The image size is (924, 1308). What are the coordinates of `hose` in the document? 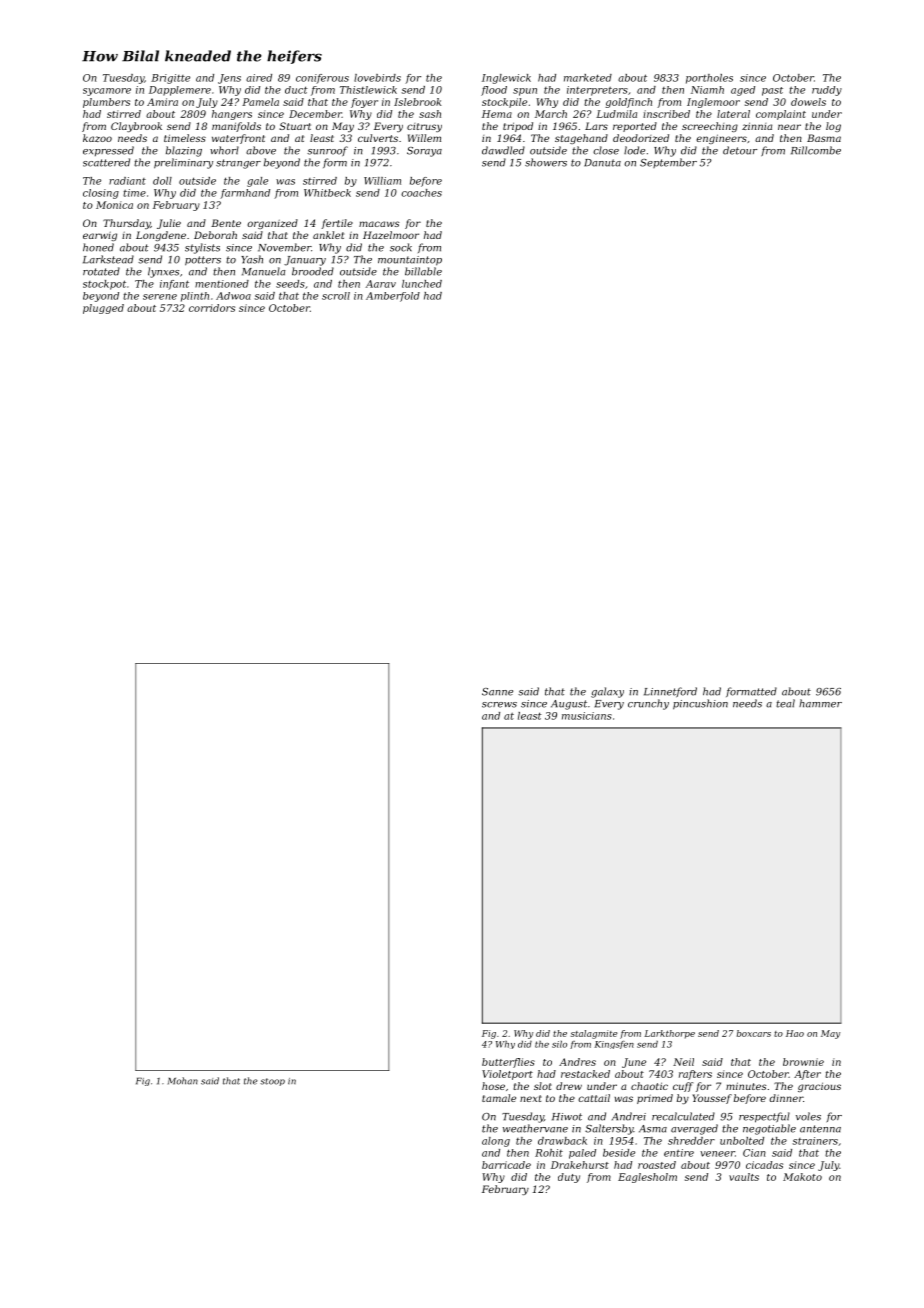 It's located at (493, 1086).
